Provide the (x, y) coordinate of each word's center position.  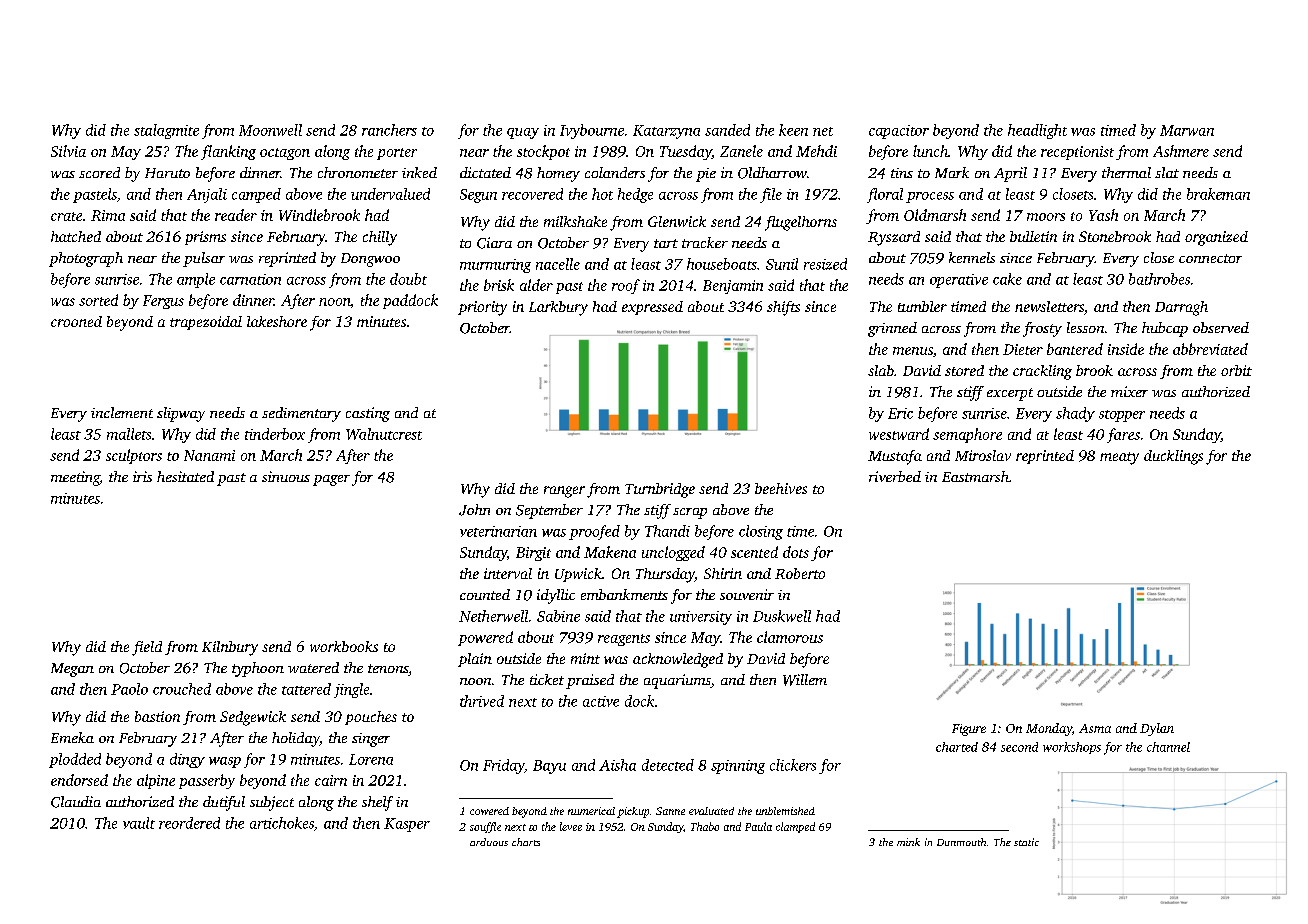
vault (139, 823)
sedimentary (301, 414)
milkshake (575, 221)
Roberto (800, 573)
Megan (72, 670)
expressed (652, 308)
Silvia (68, 151)
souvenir (747, 594)
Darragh (1181, 308)
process (930, 197)
